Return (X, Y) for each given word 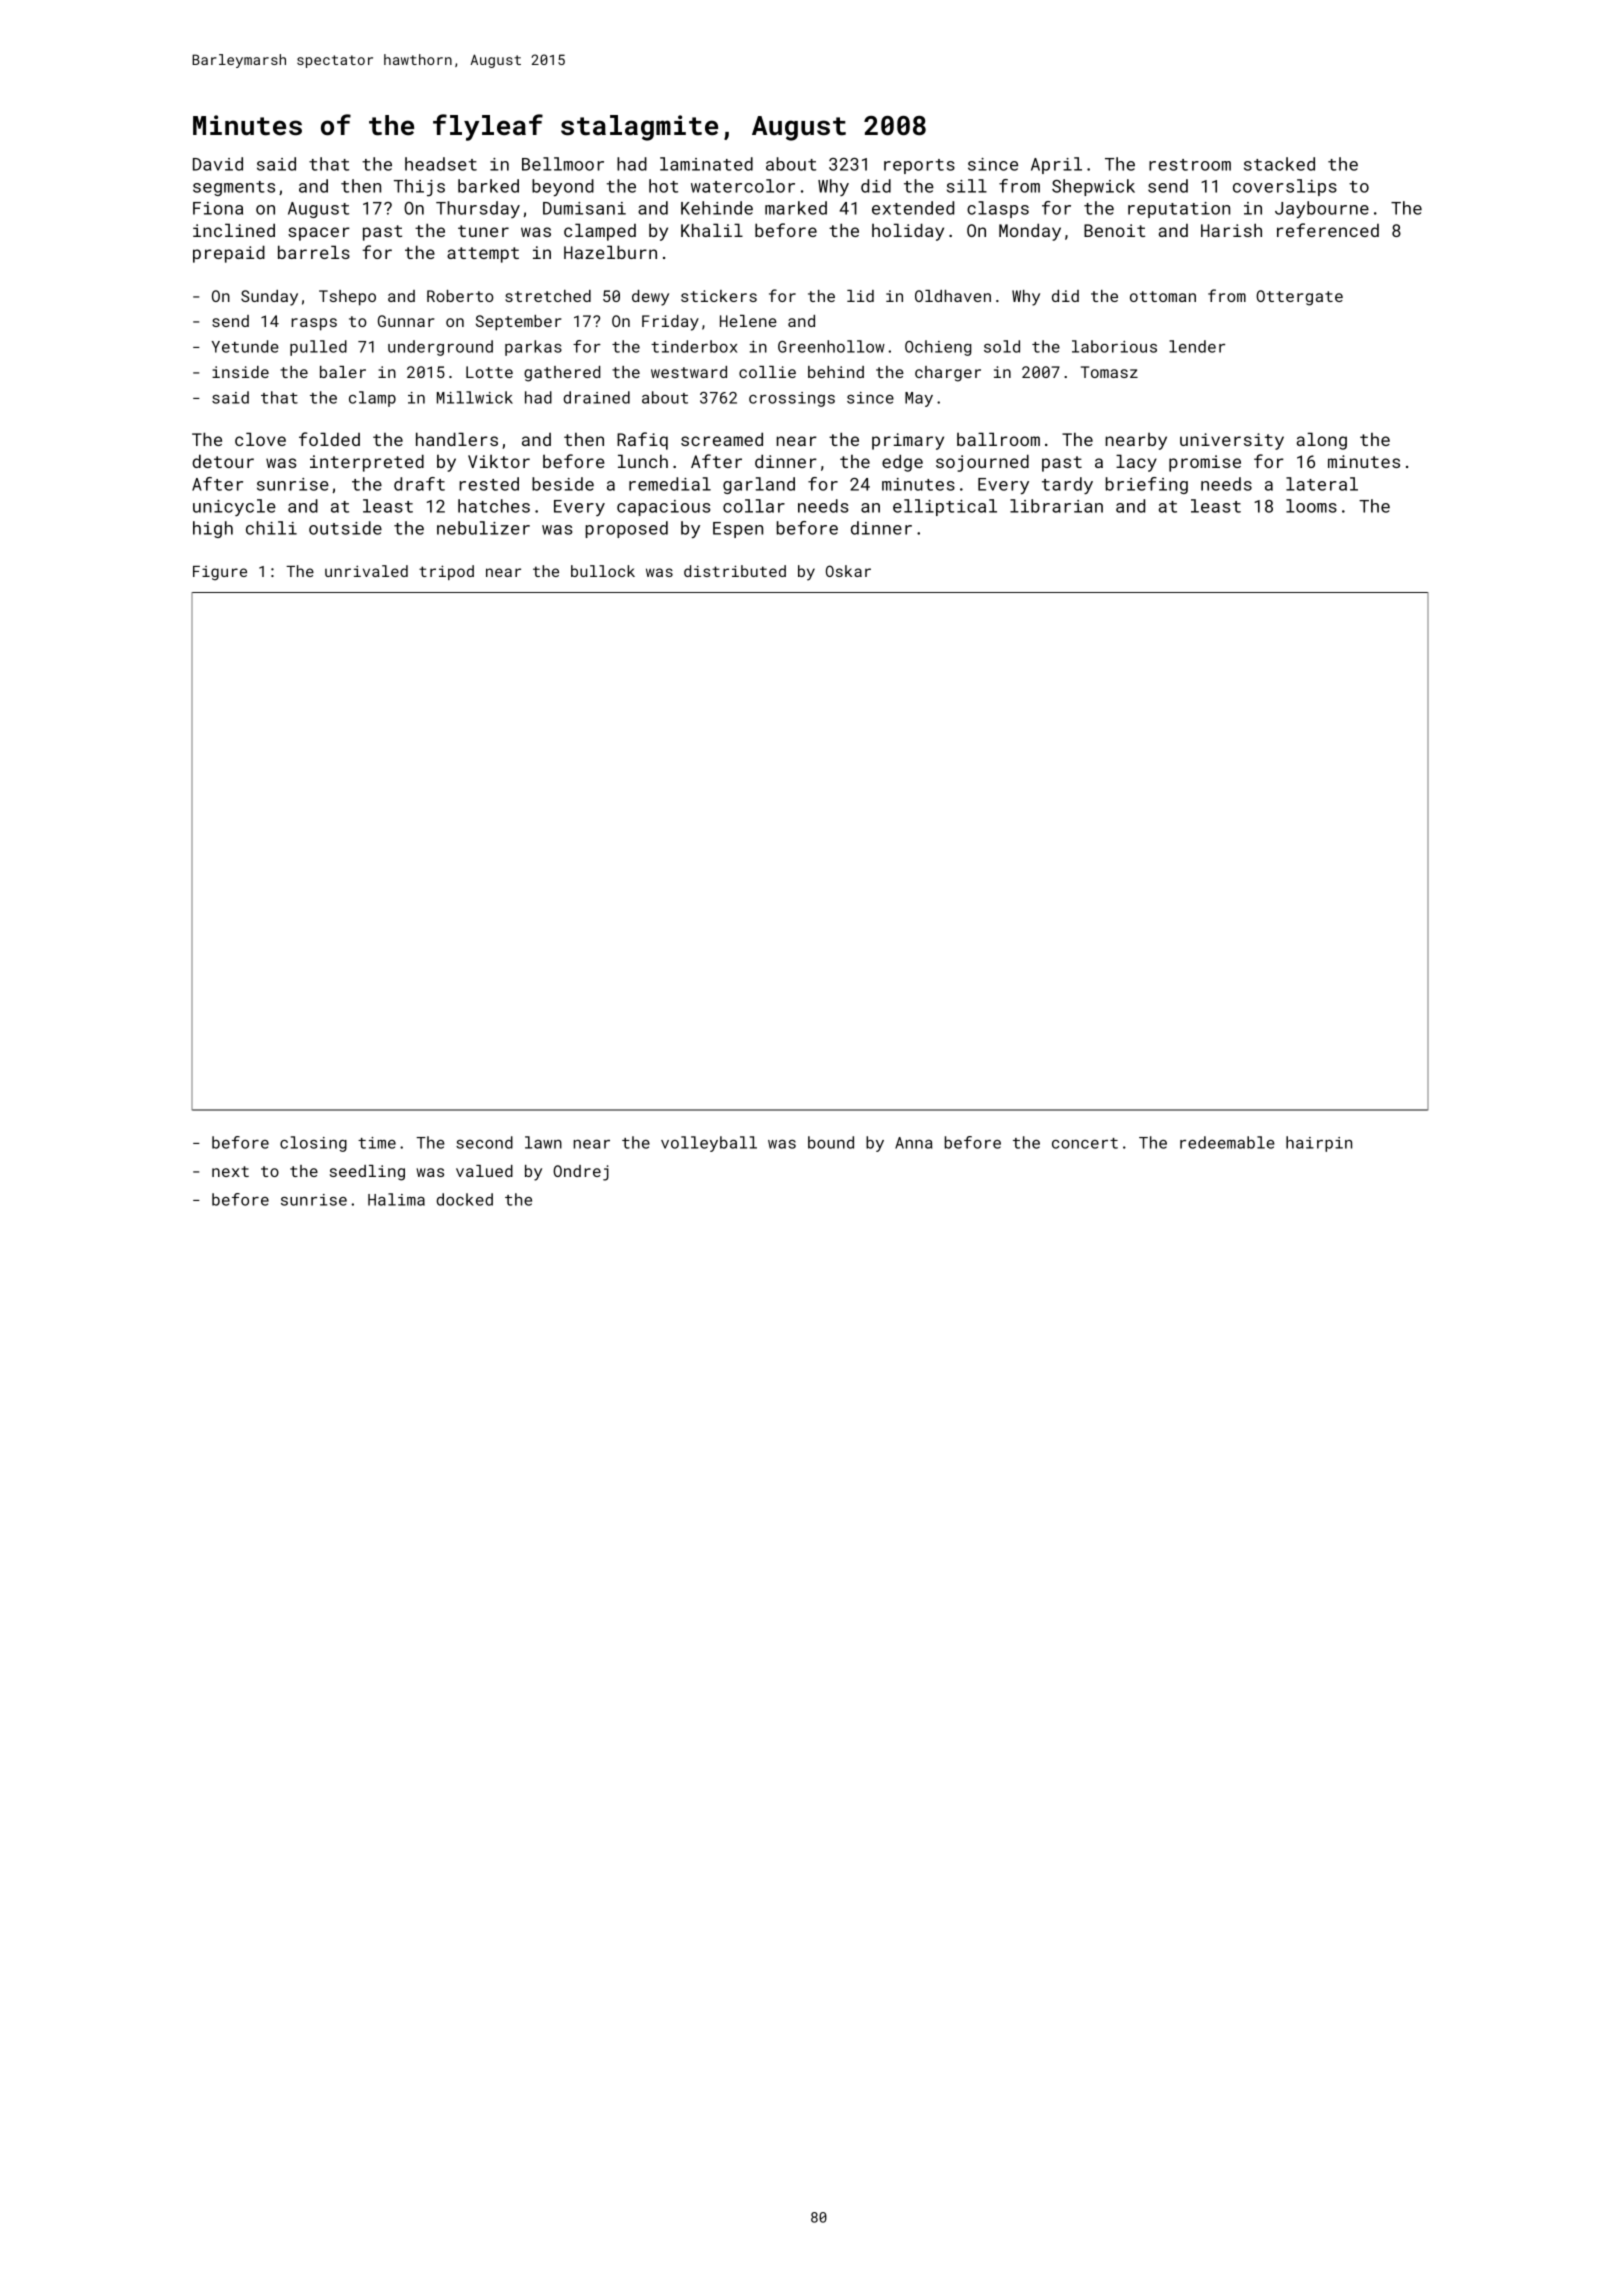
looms (1311, 506)
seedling (367, 1173)
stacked (1279, 164)
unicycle (234, 507)
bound (831, 1142)
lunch (643, 461)
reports (919, 166)
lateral (1322, 484)
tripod (446, 572)
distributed (735, 571)
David (218, 164)
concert (1085, 1143)
